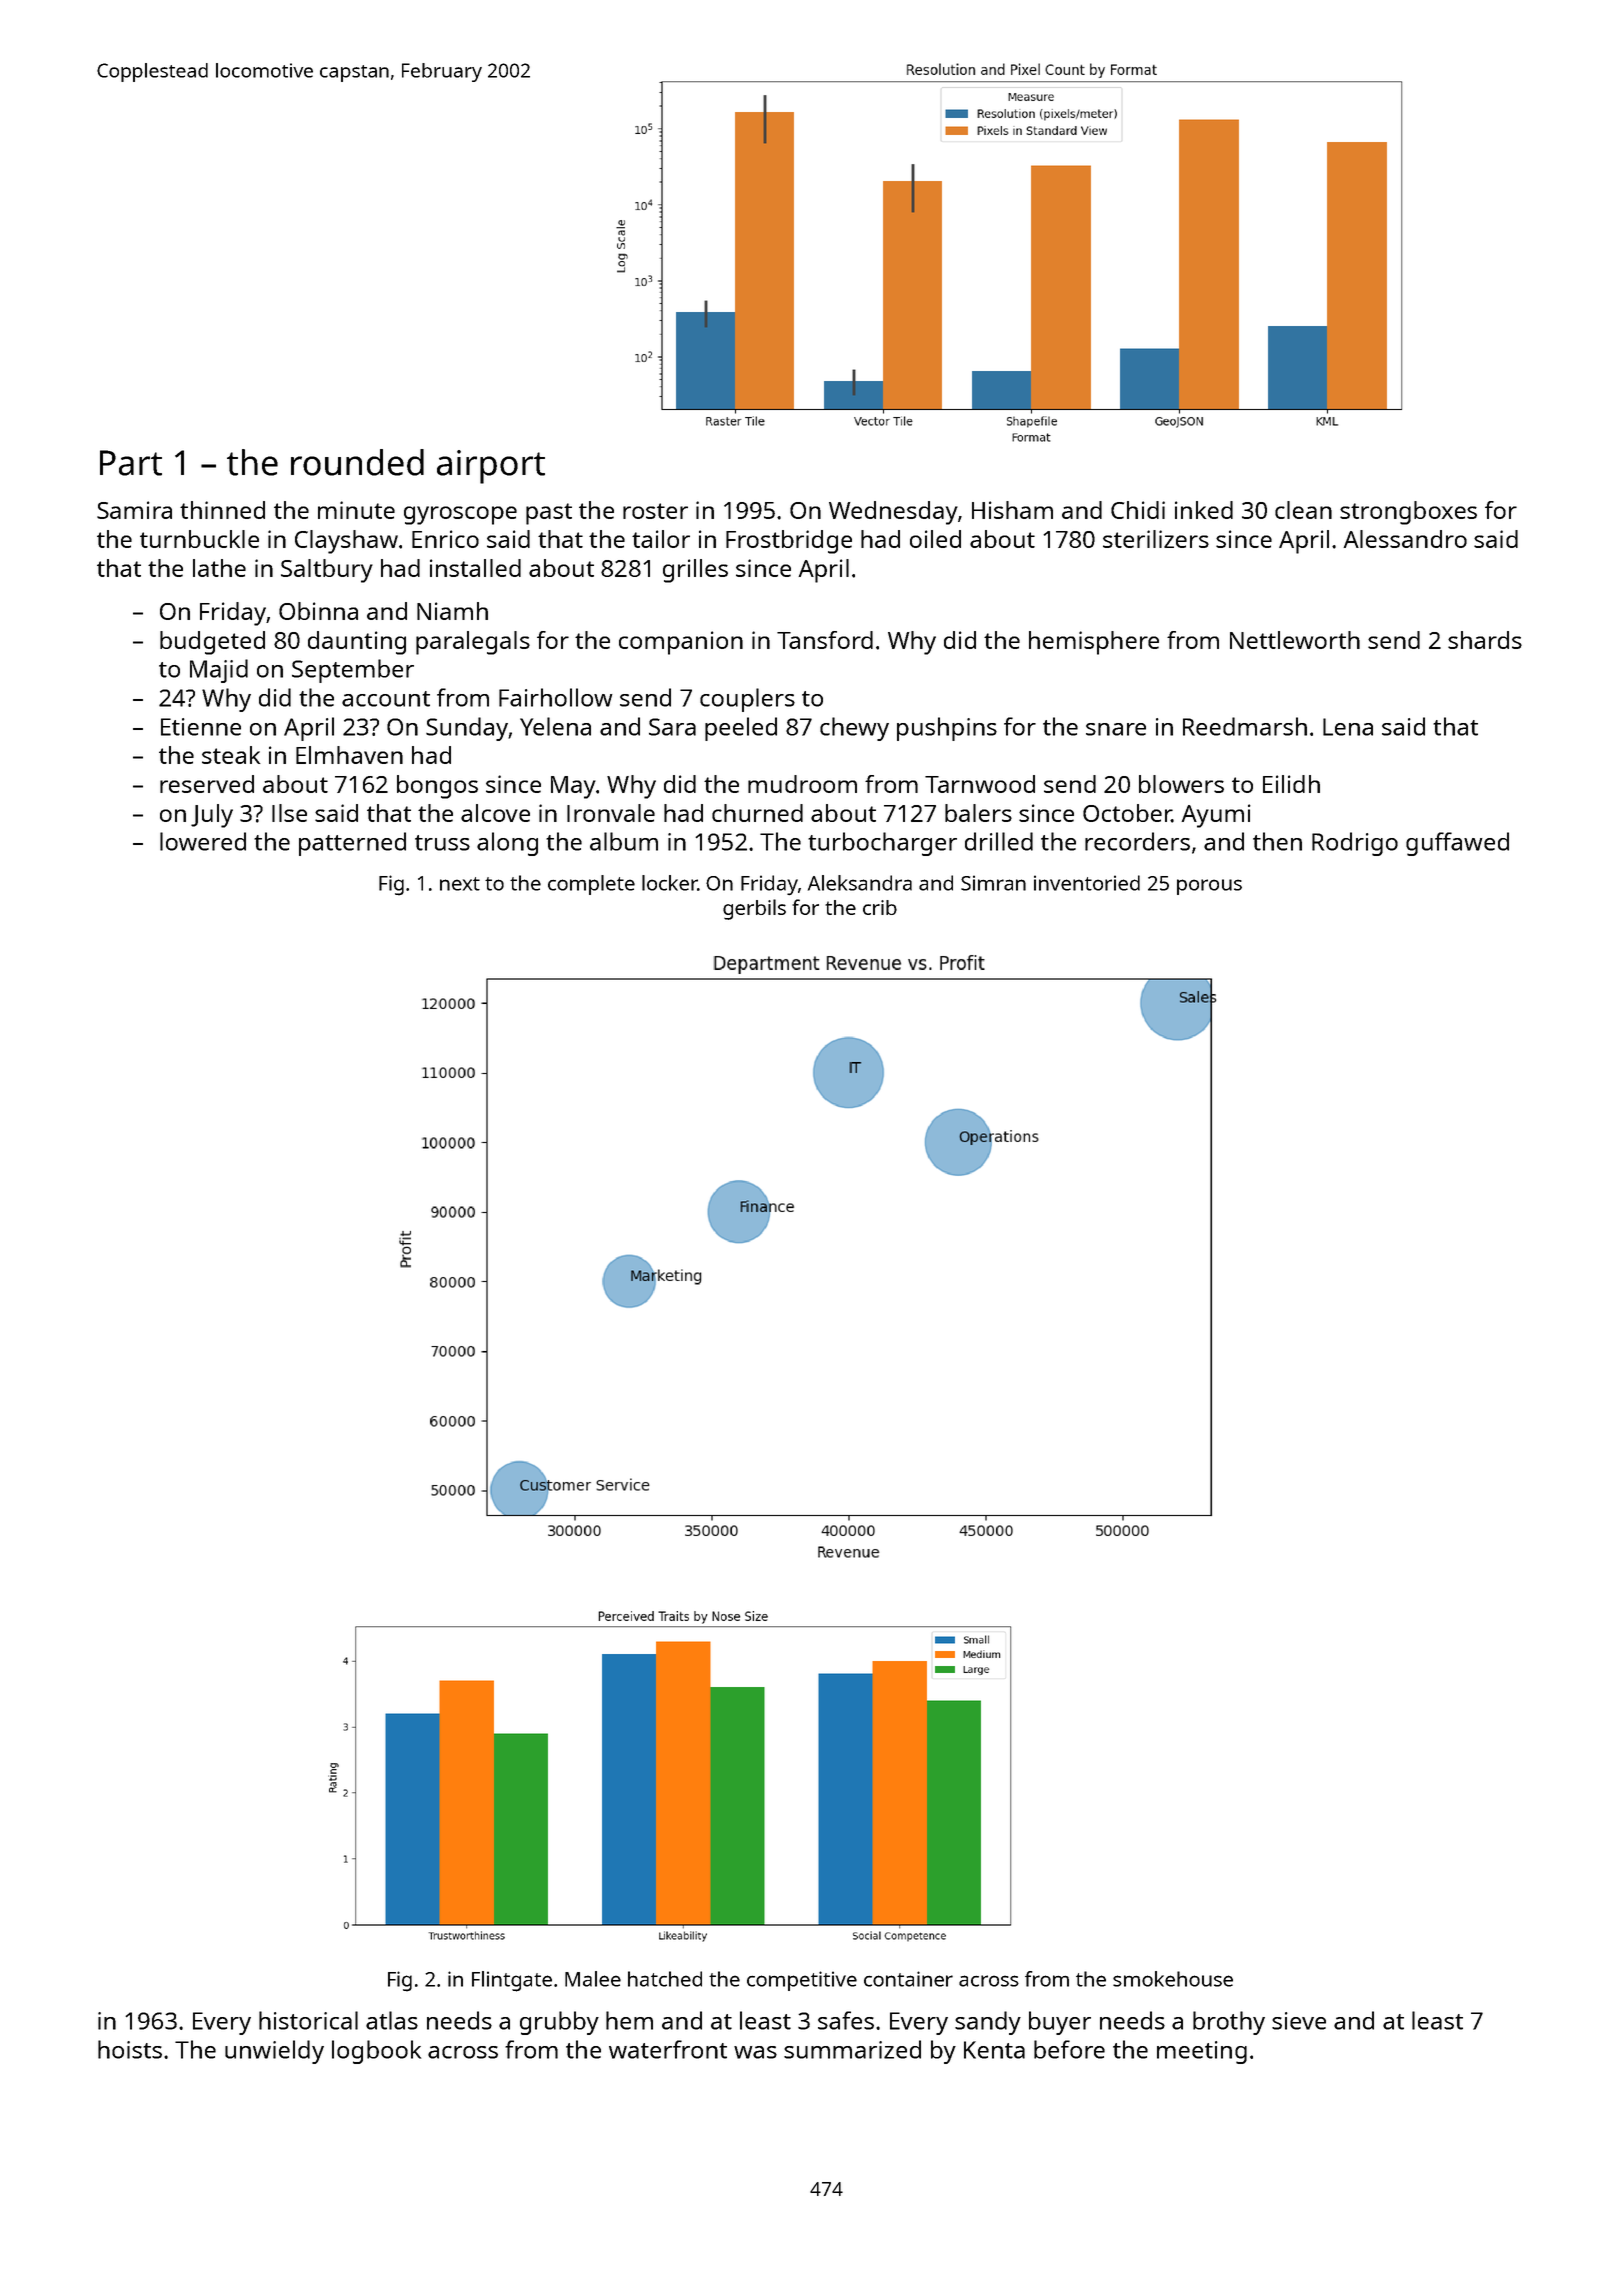  Describe the element at coordinates (130, 2049) in the image. I see `hoists` at that location.
